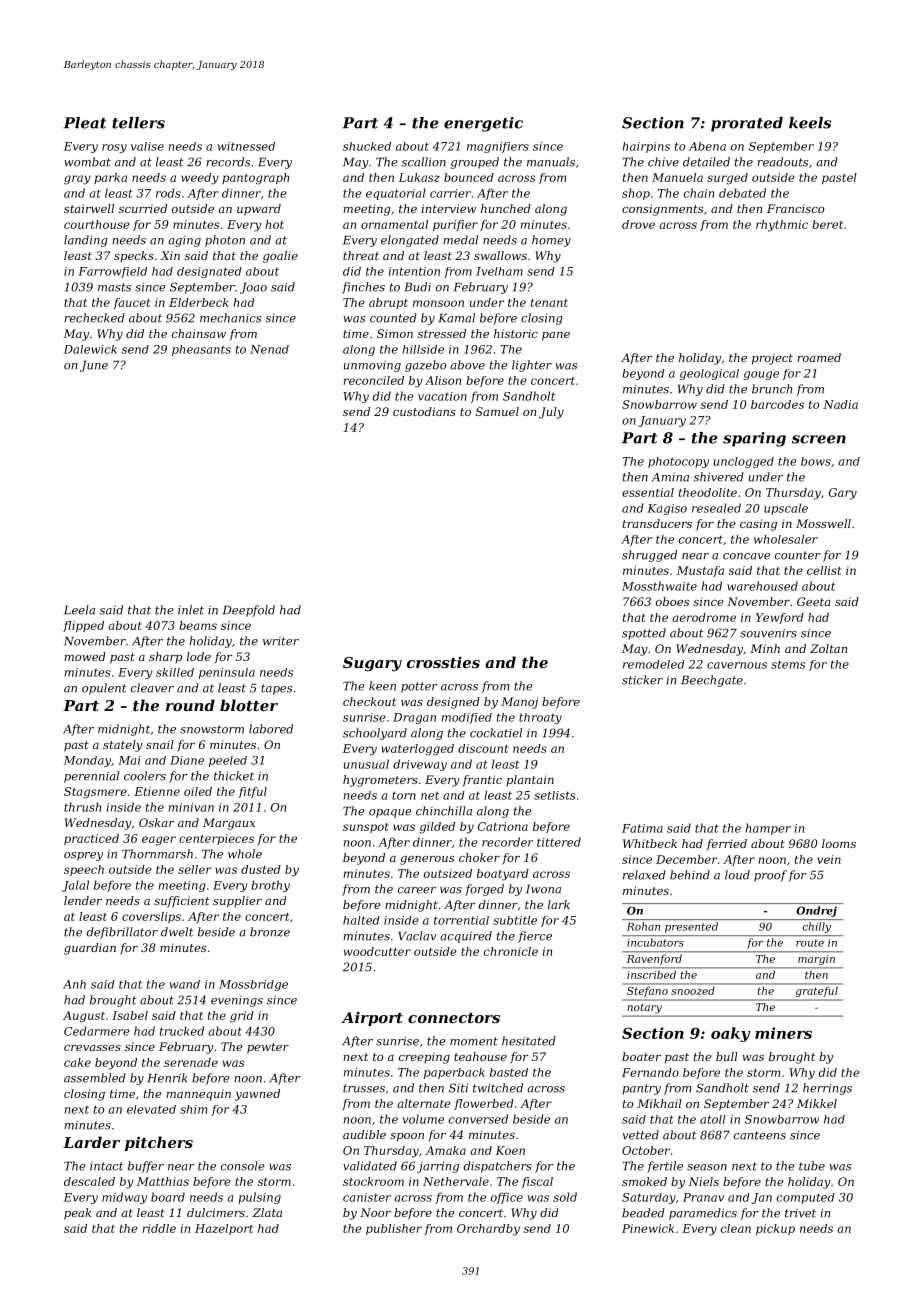 This document has height=1308, width=924. Describe the element at coordinates (816, 461) in the document. I see `bows` at that location.
